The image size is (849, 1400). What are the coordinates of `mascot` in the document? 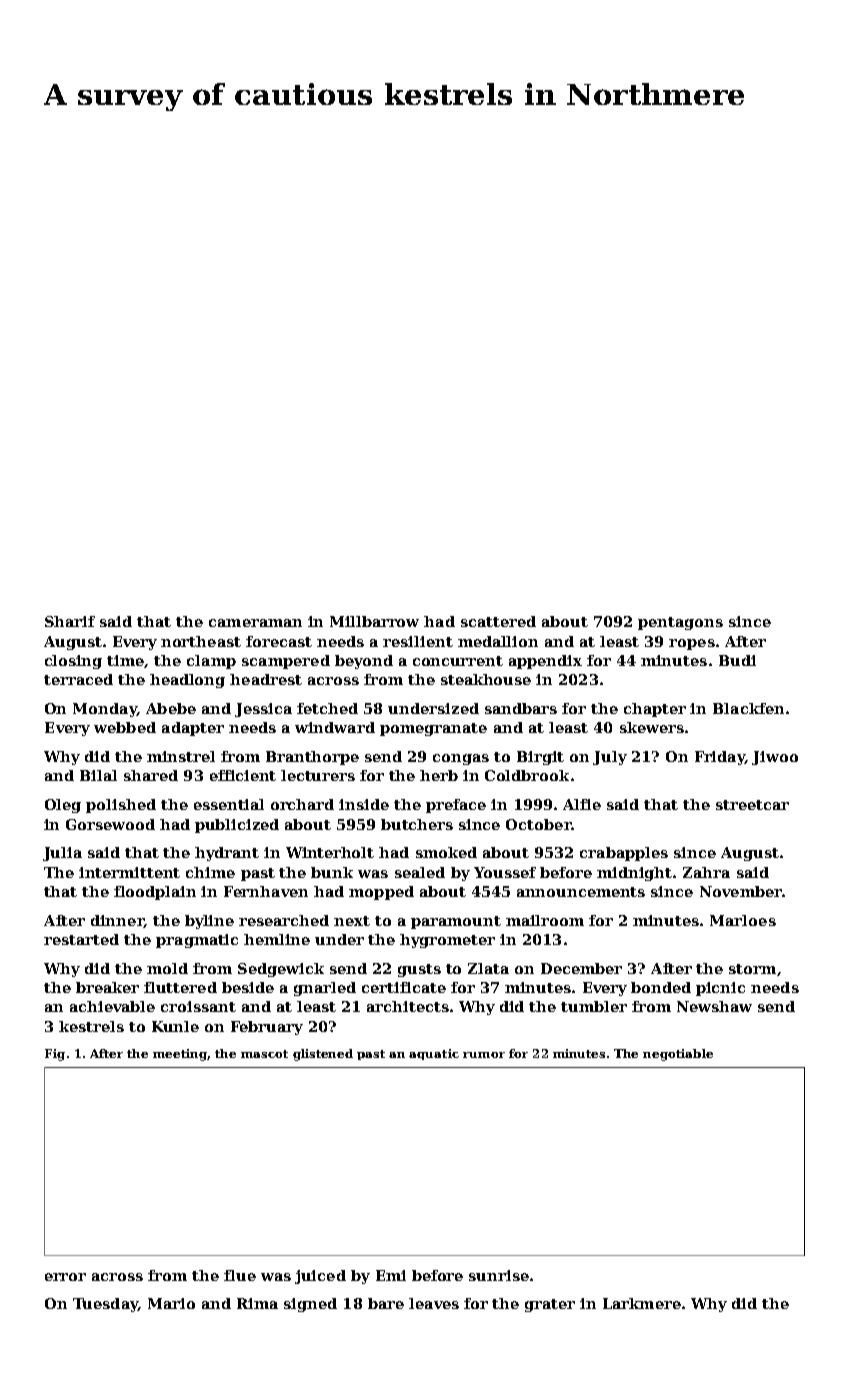 It's located at (264, 1054).
